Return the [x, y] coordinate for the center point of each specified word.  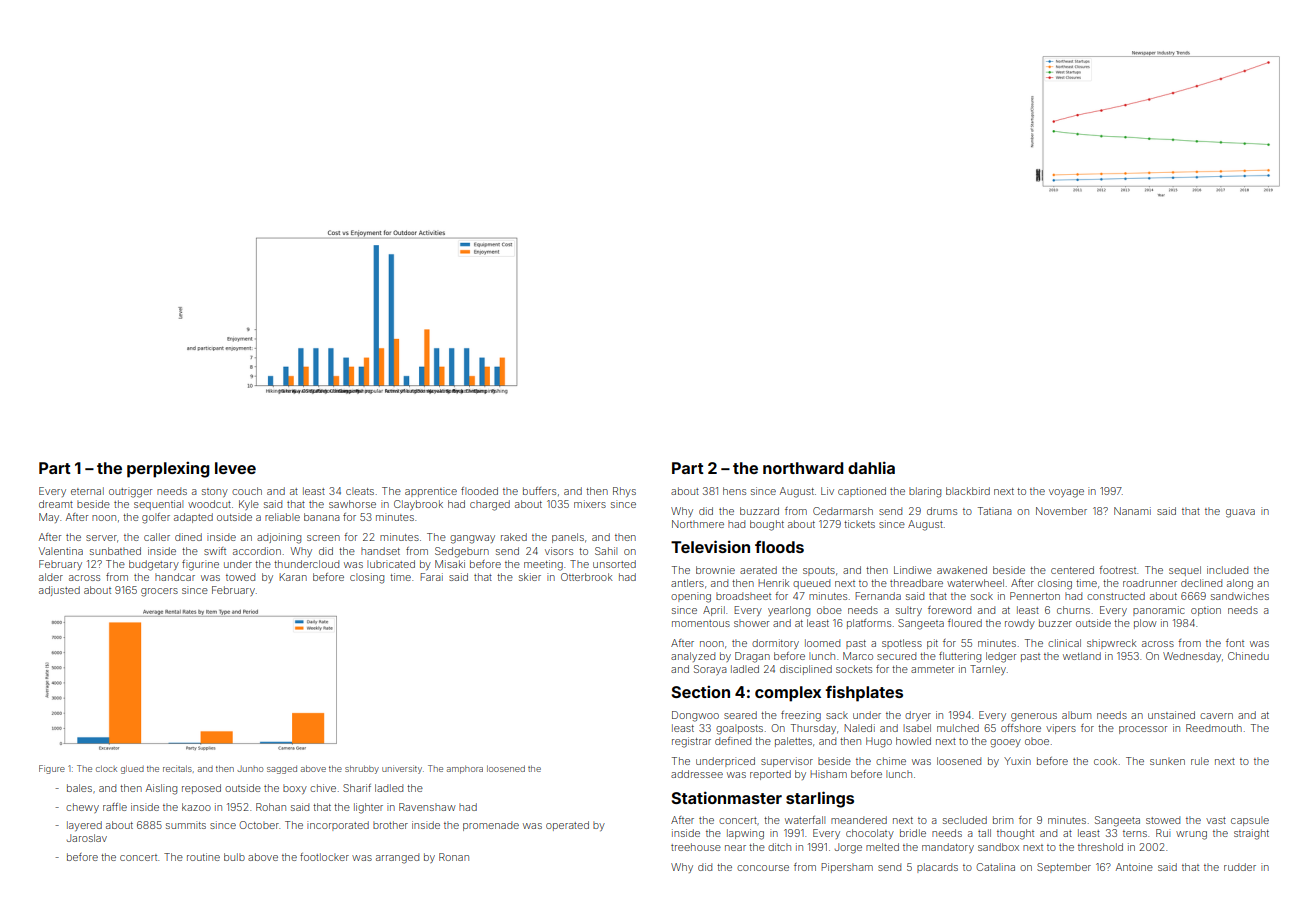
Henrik [773, 583]
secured [896, 656]
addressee [697, 774]
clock [106, 768]
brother [390, 825]
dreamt [56, 504]
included [1227, 570]
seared [740, 715]
